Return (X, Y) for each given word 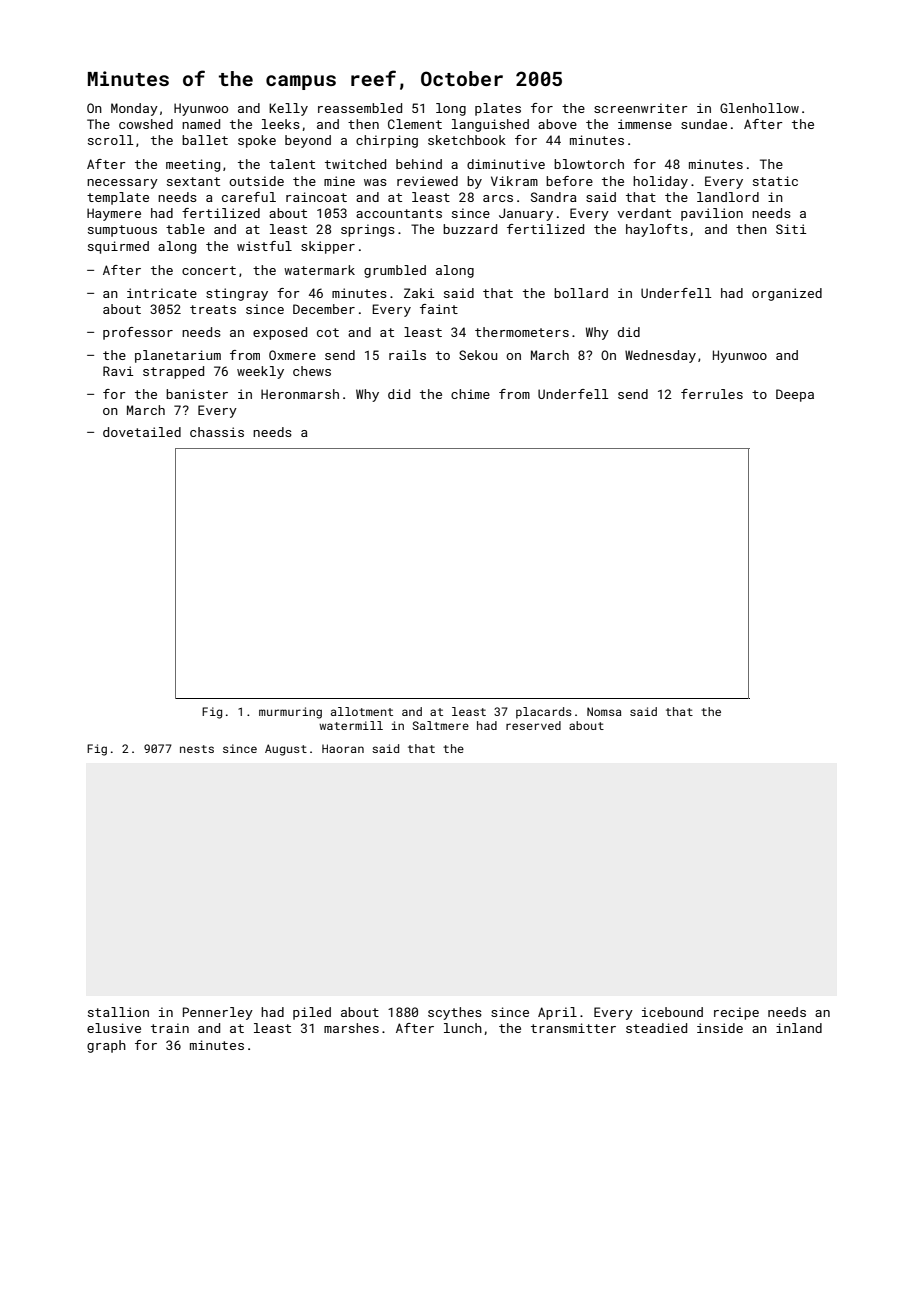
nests (197, 749)
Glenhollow (759, 108)
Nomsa (604, 711)
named (201, 124)
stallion (118, 1012)
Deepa (795, 395)
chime (470, 394)
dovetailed (142, 432)
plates (498, 109)
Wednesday (660, 356)
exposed (280, 333)
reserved (533, 725)
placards (544, 713)
